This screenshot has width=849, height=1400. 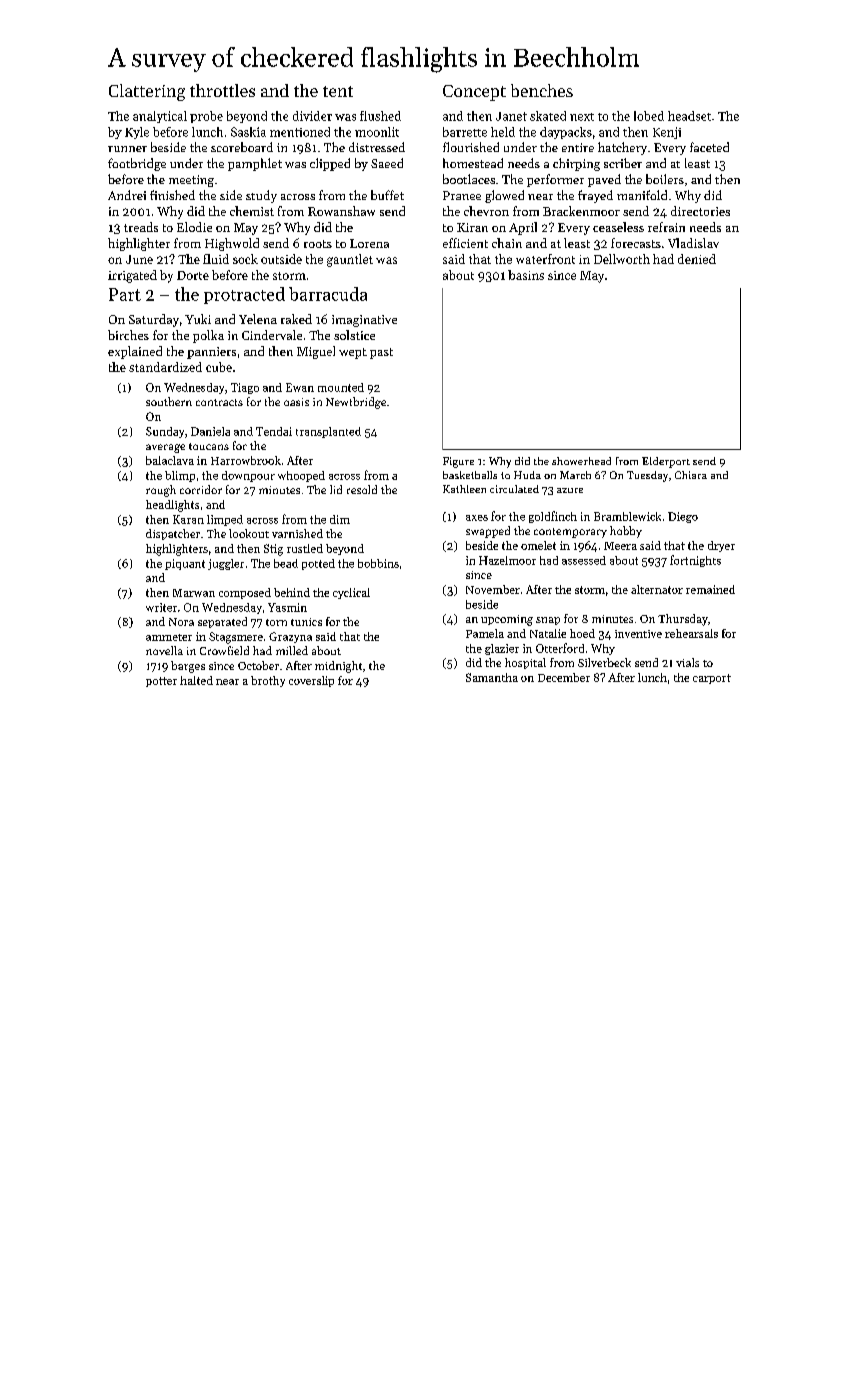 I want to click on Clattering, so click(x=147, y=92).
